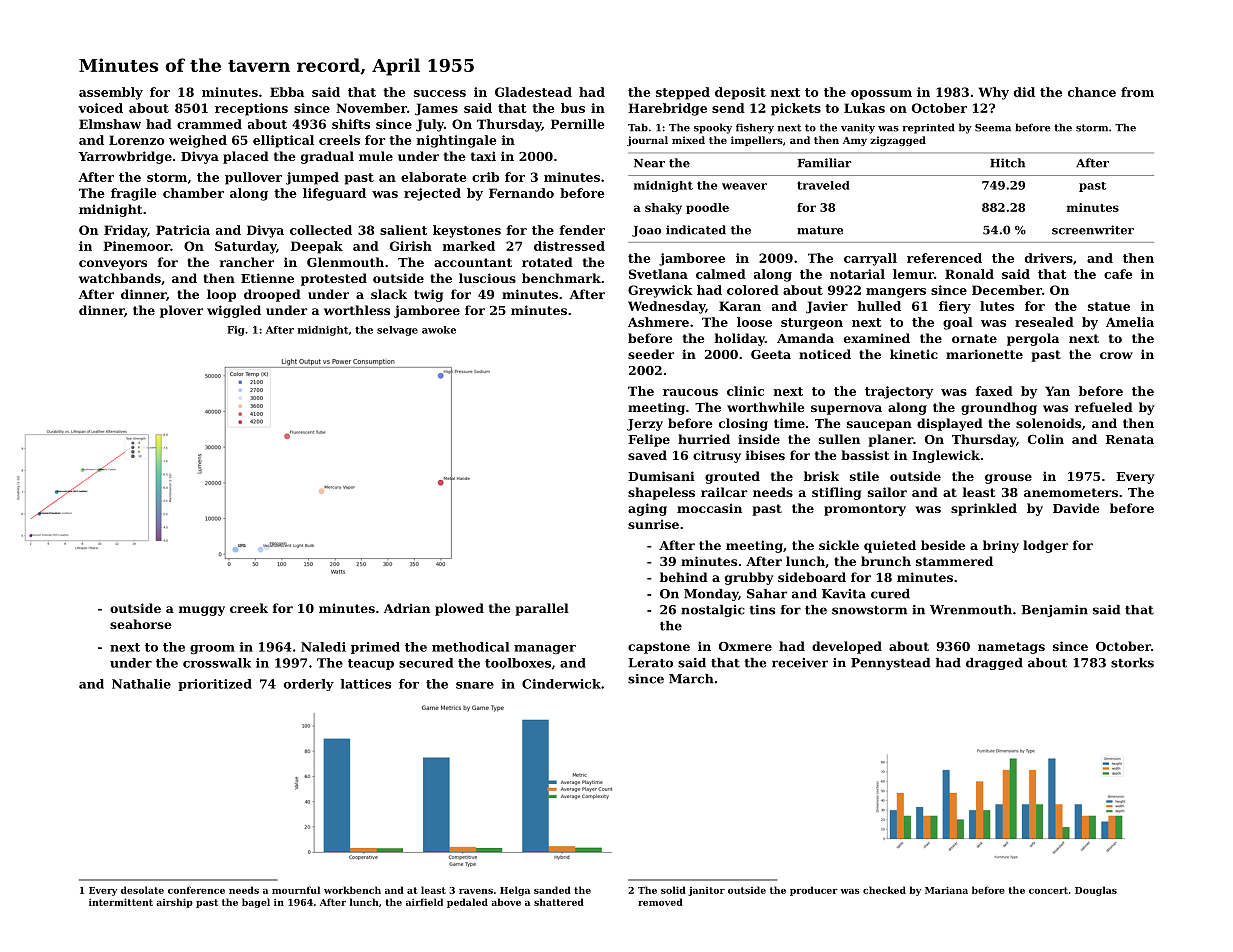  Describe the element at coordinates (141, 624) in the screenshot. I see `seahorse` at that location.
